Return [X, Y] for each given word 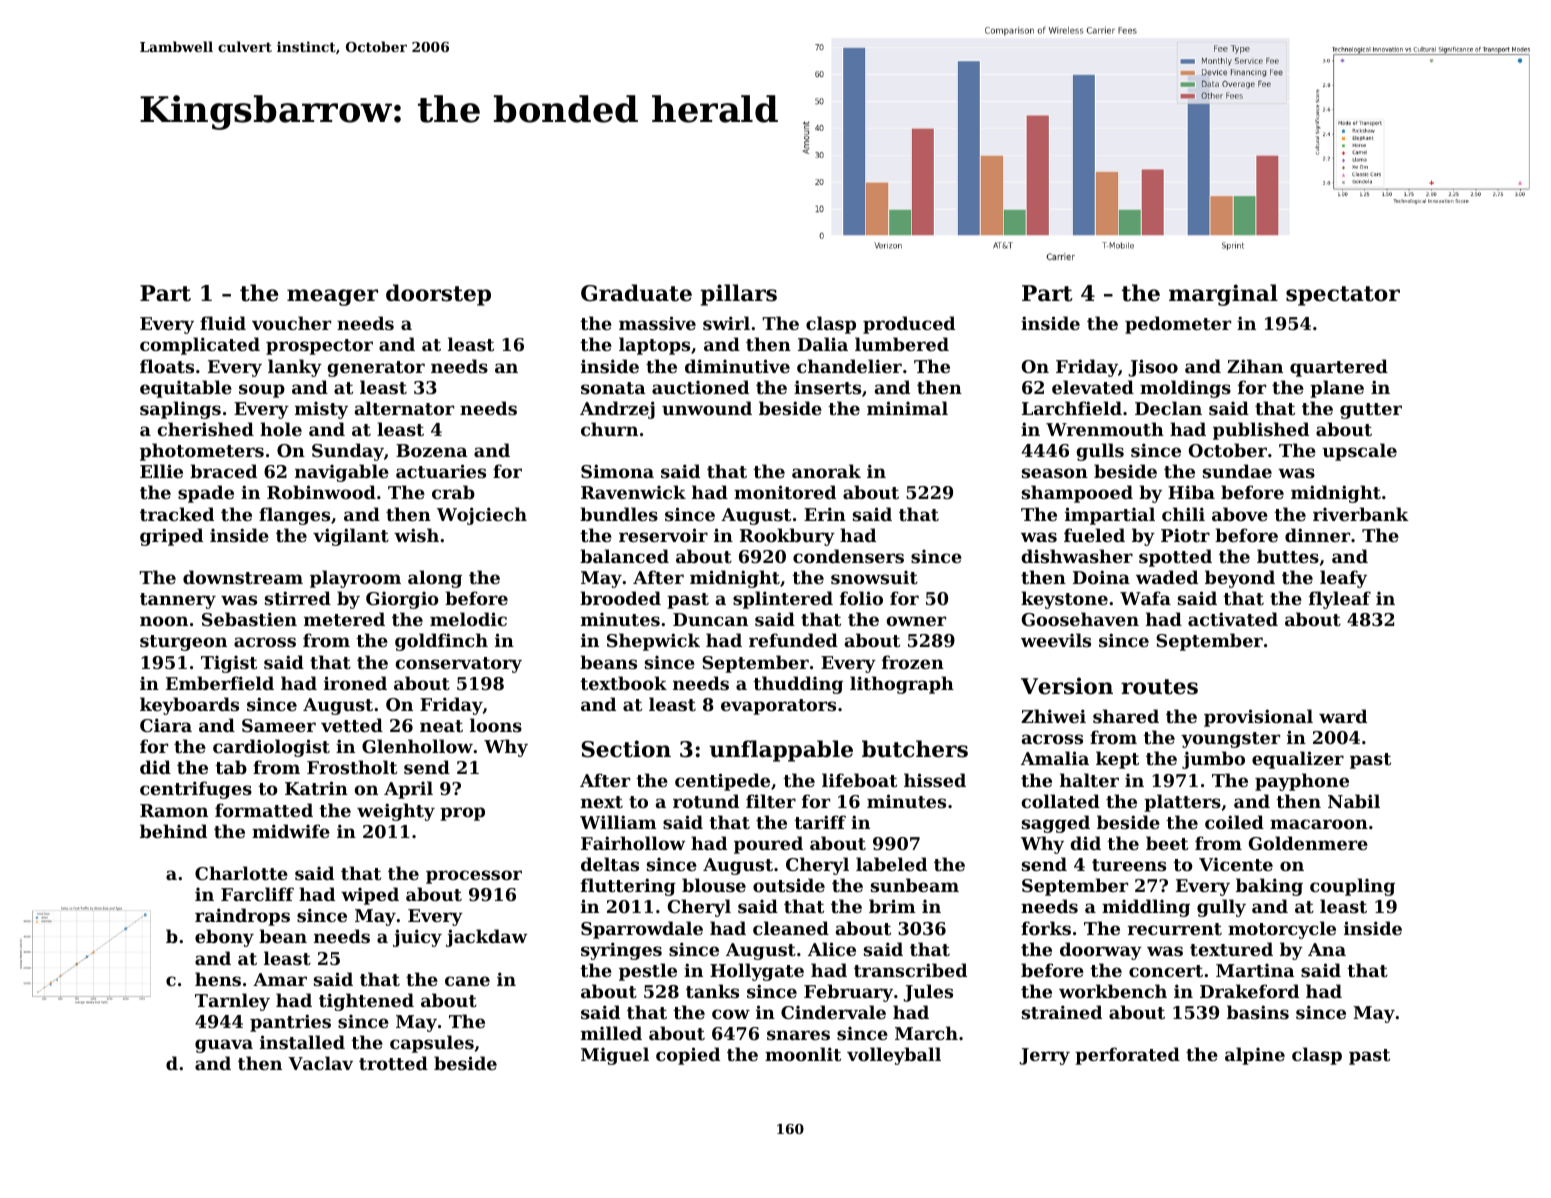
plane [1337, 389]
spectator [1343, 296]
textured [1231, 949]
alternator [404, 408]
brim [892, 906]
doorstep [438, 295]
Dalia [823, 344]
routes [1159, 687]
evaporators [778, 707]
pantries [290, 1023]
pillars [738, 295]
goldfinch [441, 642]
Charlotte [241, 873]
